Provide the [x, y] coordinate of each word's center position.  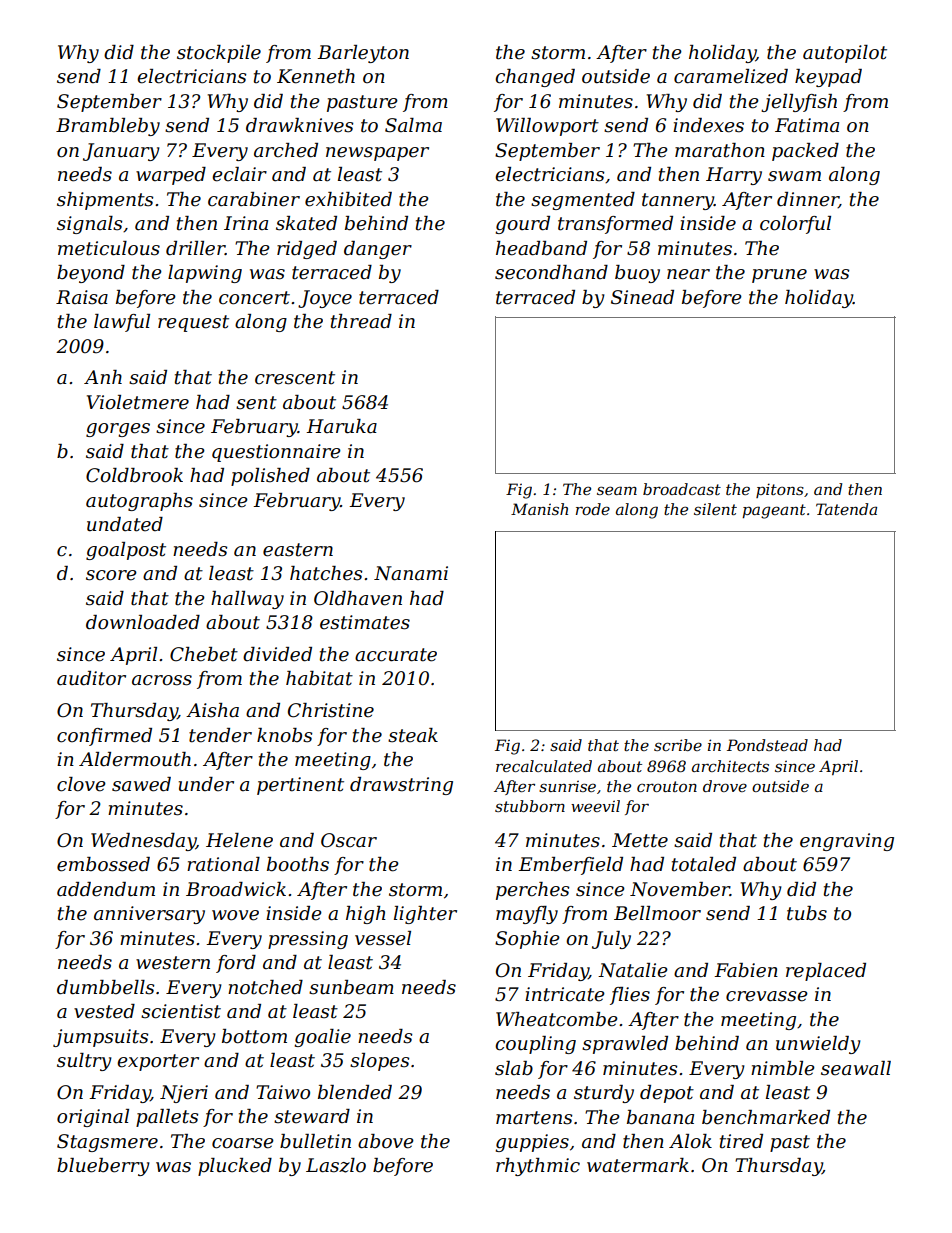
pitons [780, 490]
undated [125, 524]
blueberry [103, 1167]
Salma [413, 125]
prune [779, 276]
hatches [326, 573]
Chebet [204, 654]
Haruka [341, 426]
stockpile [219, 54]
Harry [734, 176]
